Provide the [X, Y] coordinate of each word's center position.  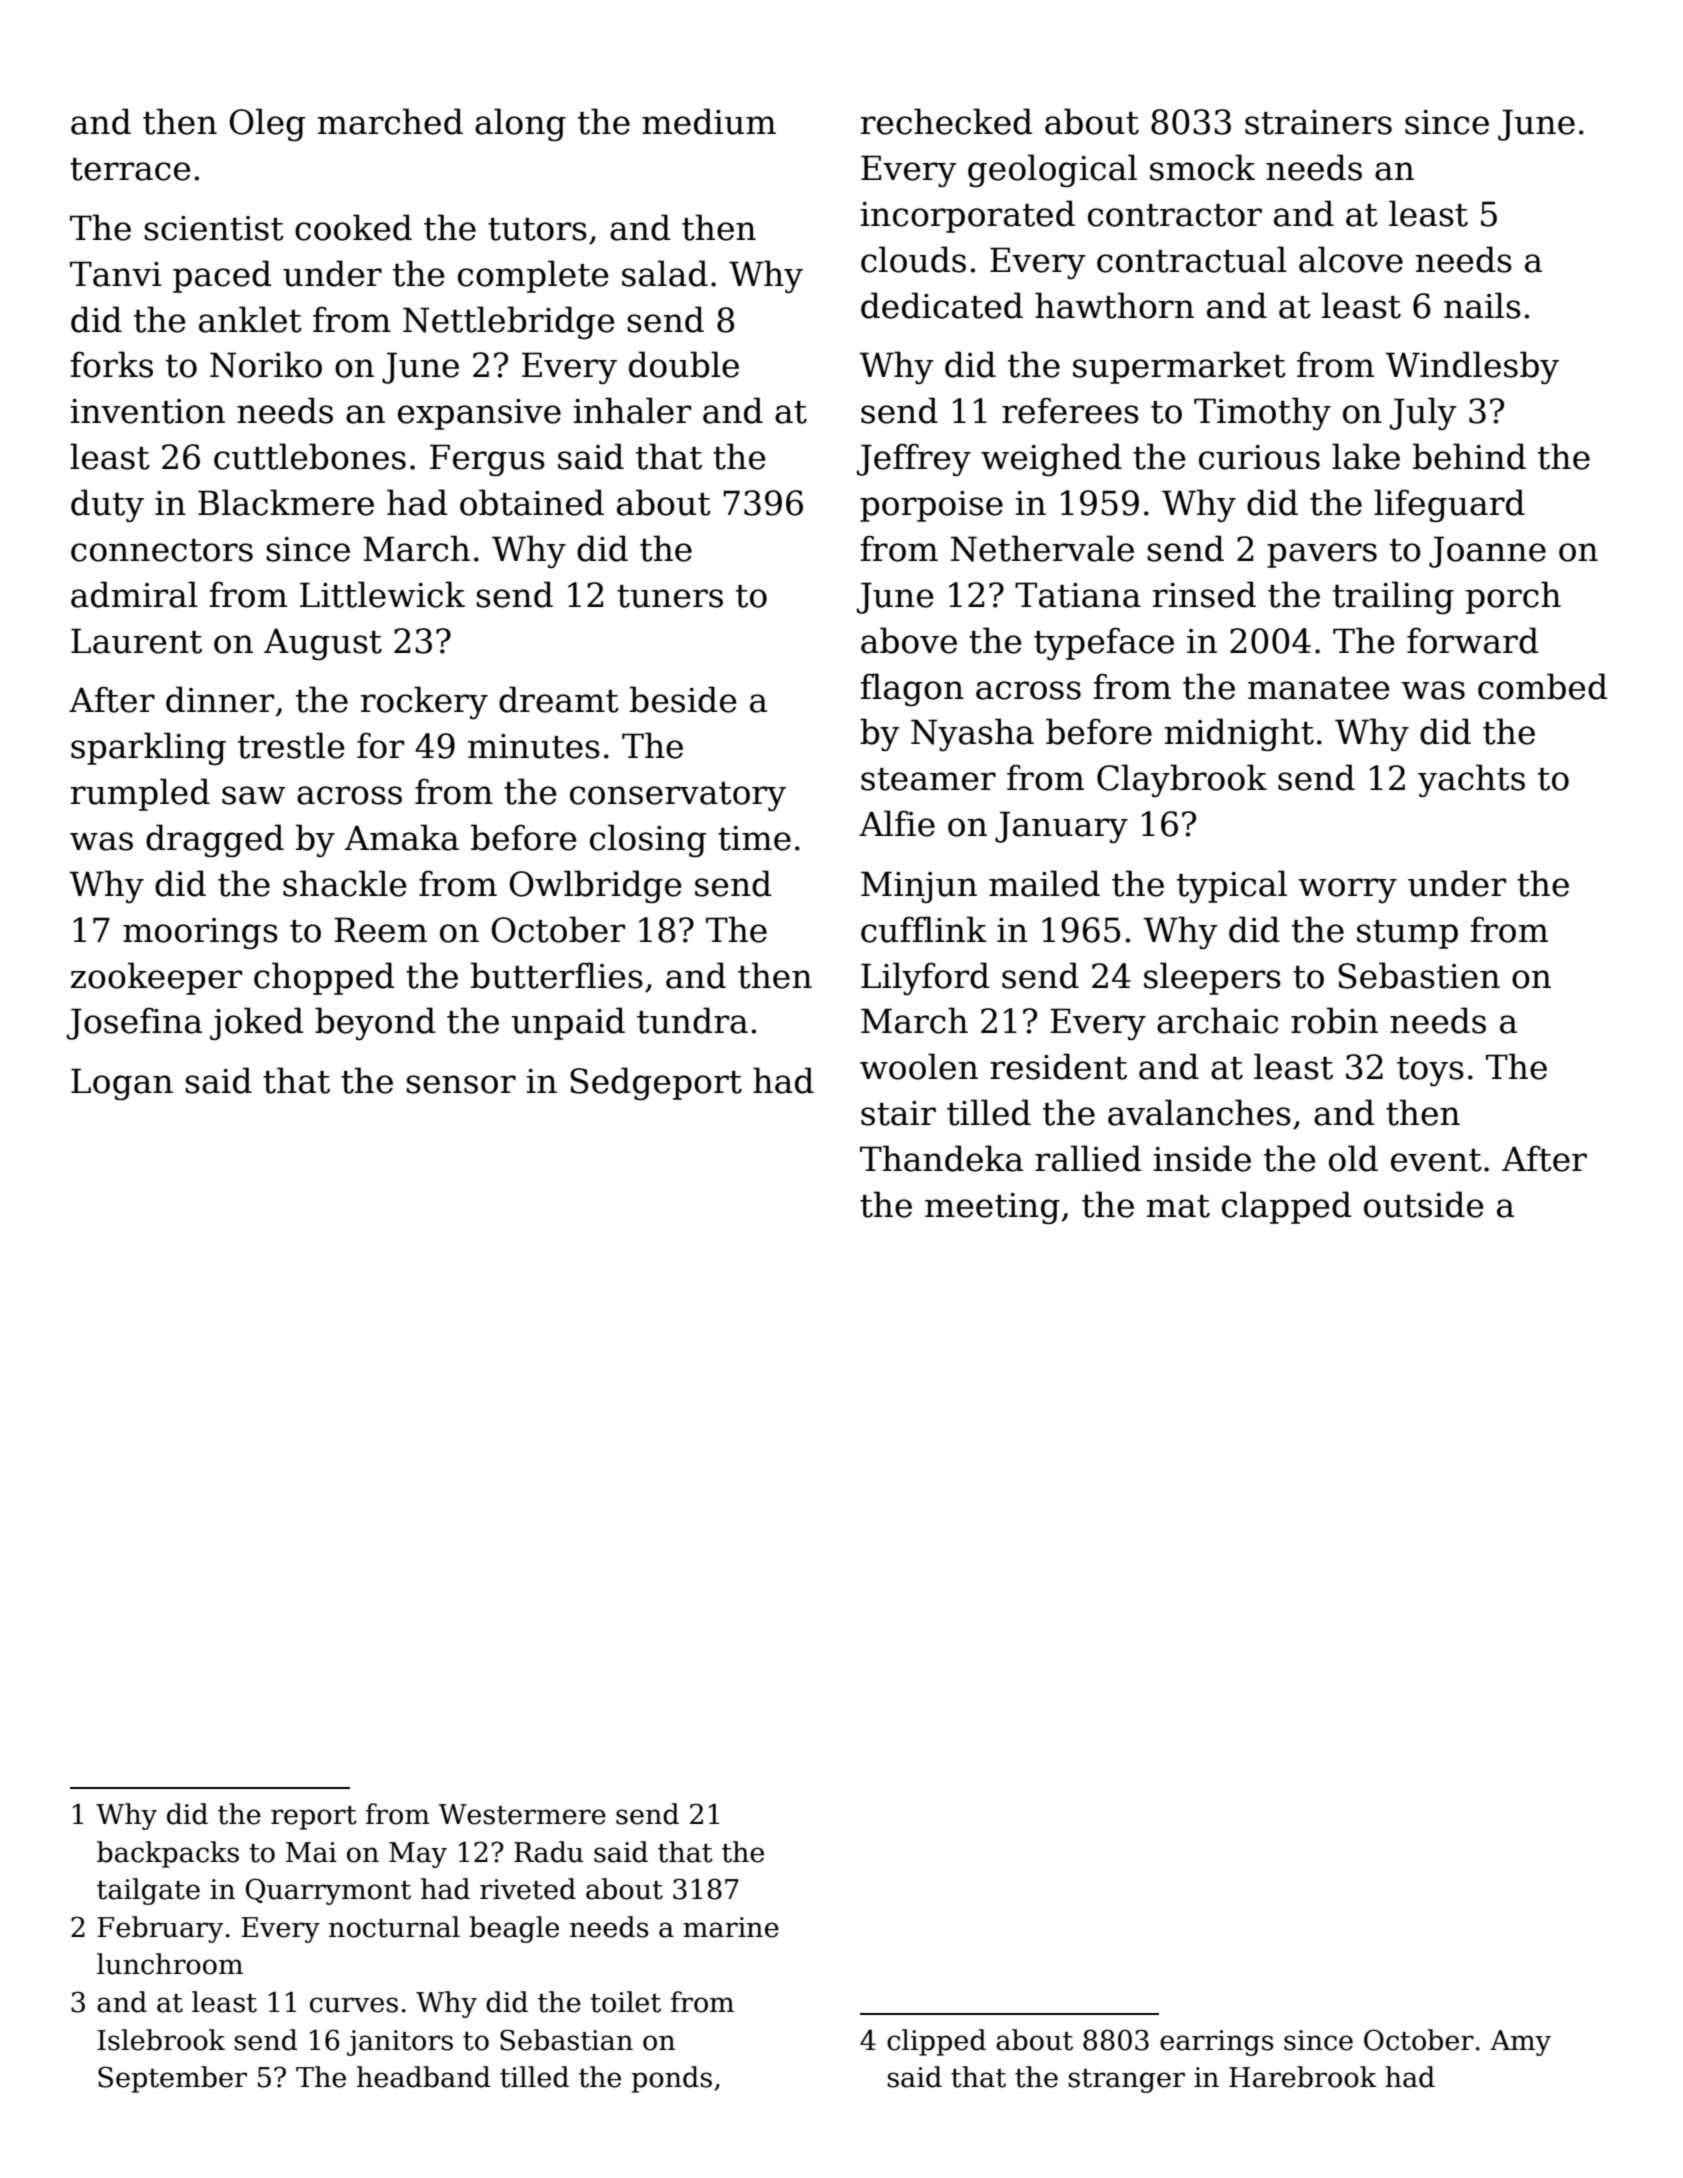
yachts [1471, 780]
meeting [992, 1208]
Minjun [919, 887]
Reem [380, 930]
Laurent [136, 641]
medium [709, 121]
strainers [1318, 122]
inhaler [632, 410]
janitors [400, 2043]
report [314, 1818]
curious [1259, 457]
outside [1424, 1204]
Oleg [268, 124]
